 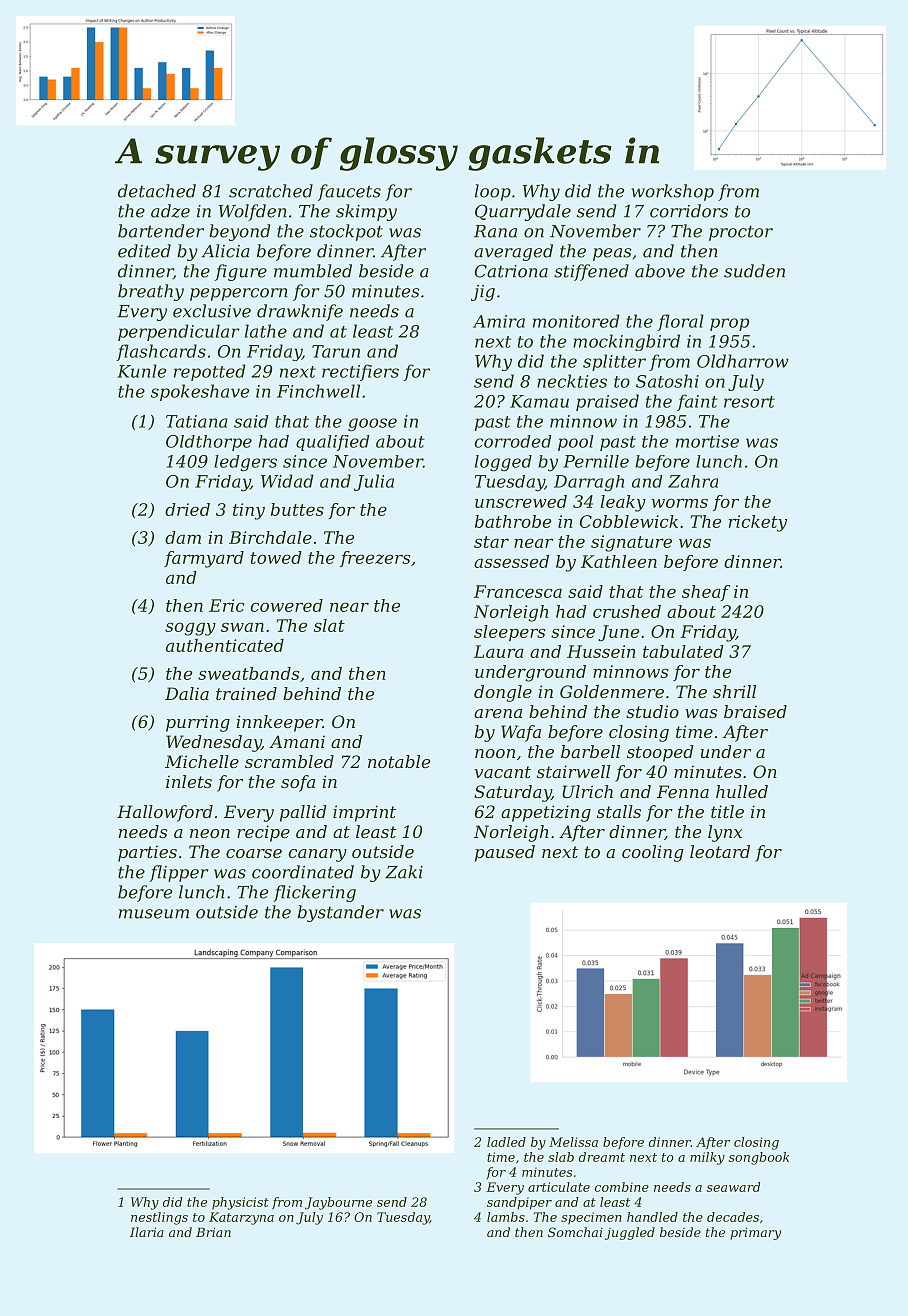 What do you see at coordinates (506, 1142) in the document?
I see `ladled` at bounding box center [506, 1142].
